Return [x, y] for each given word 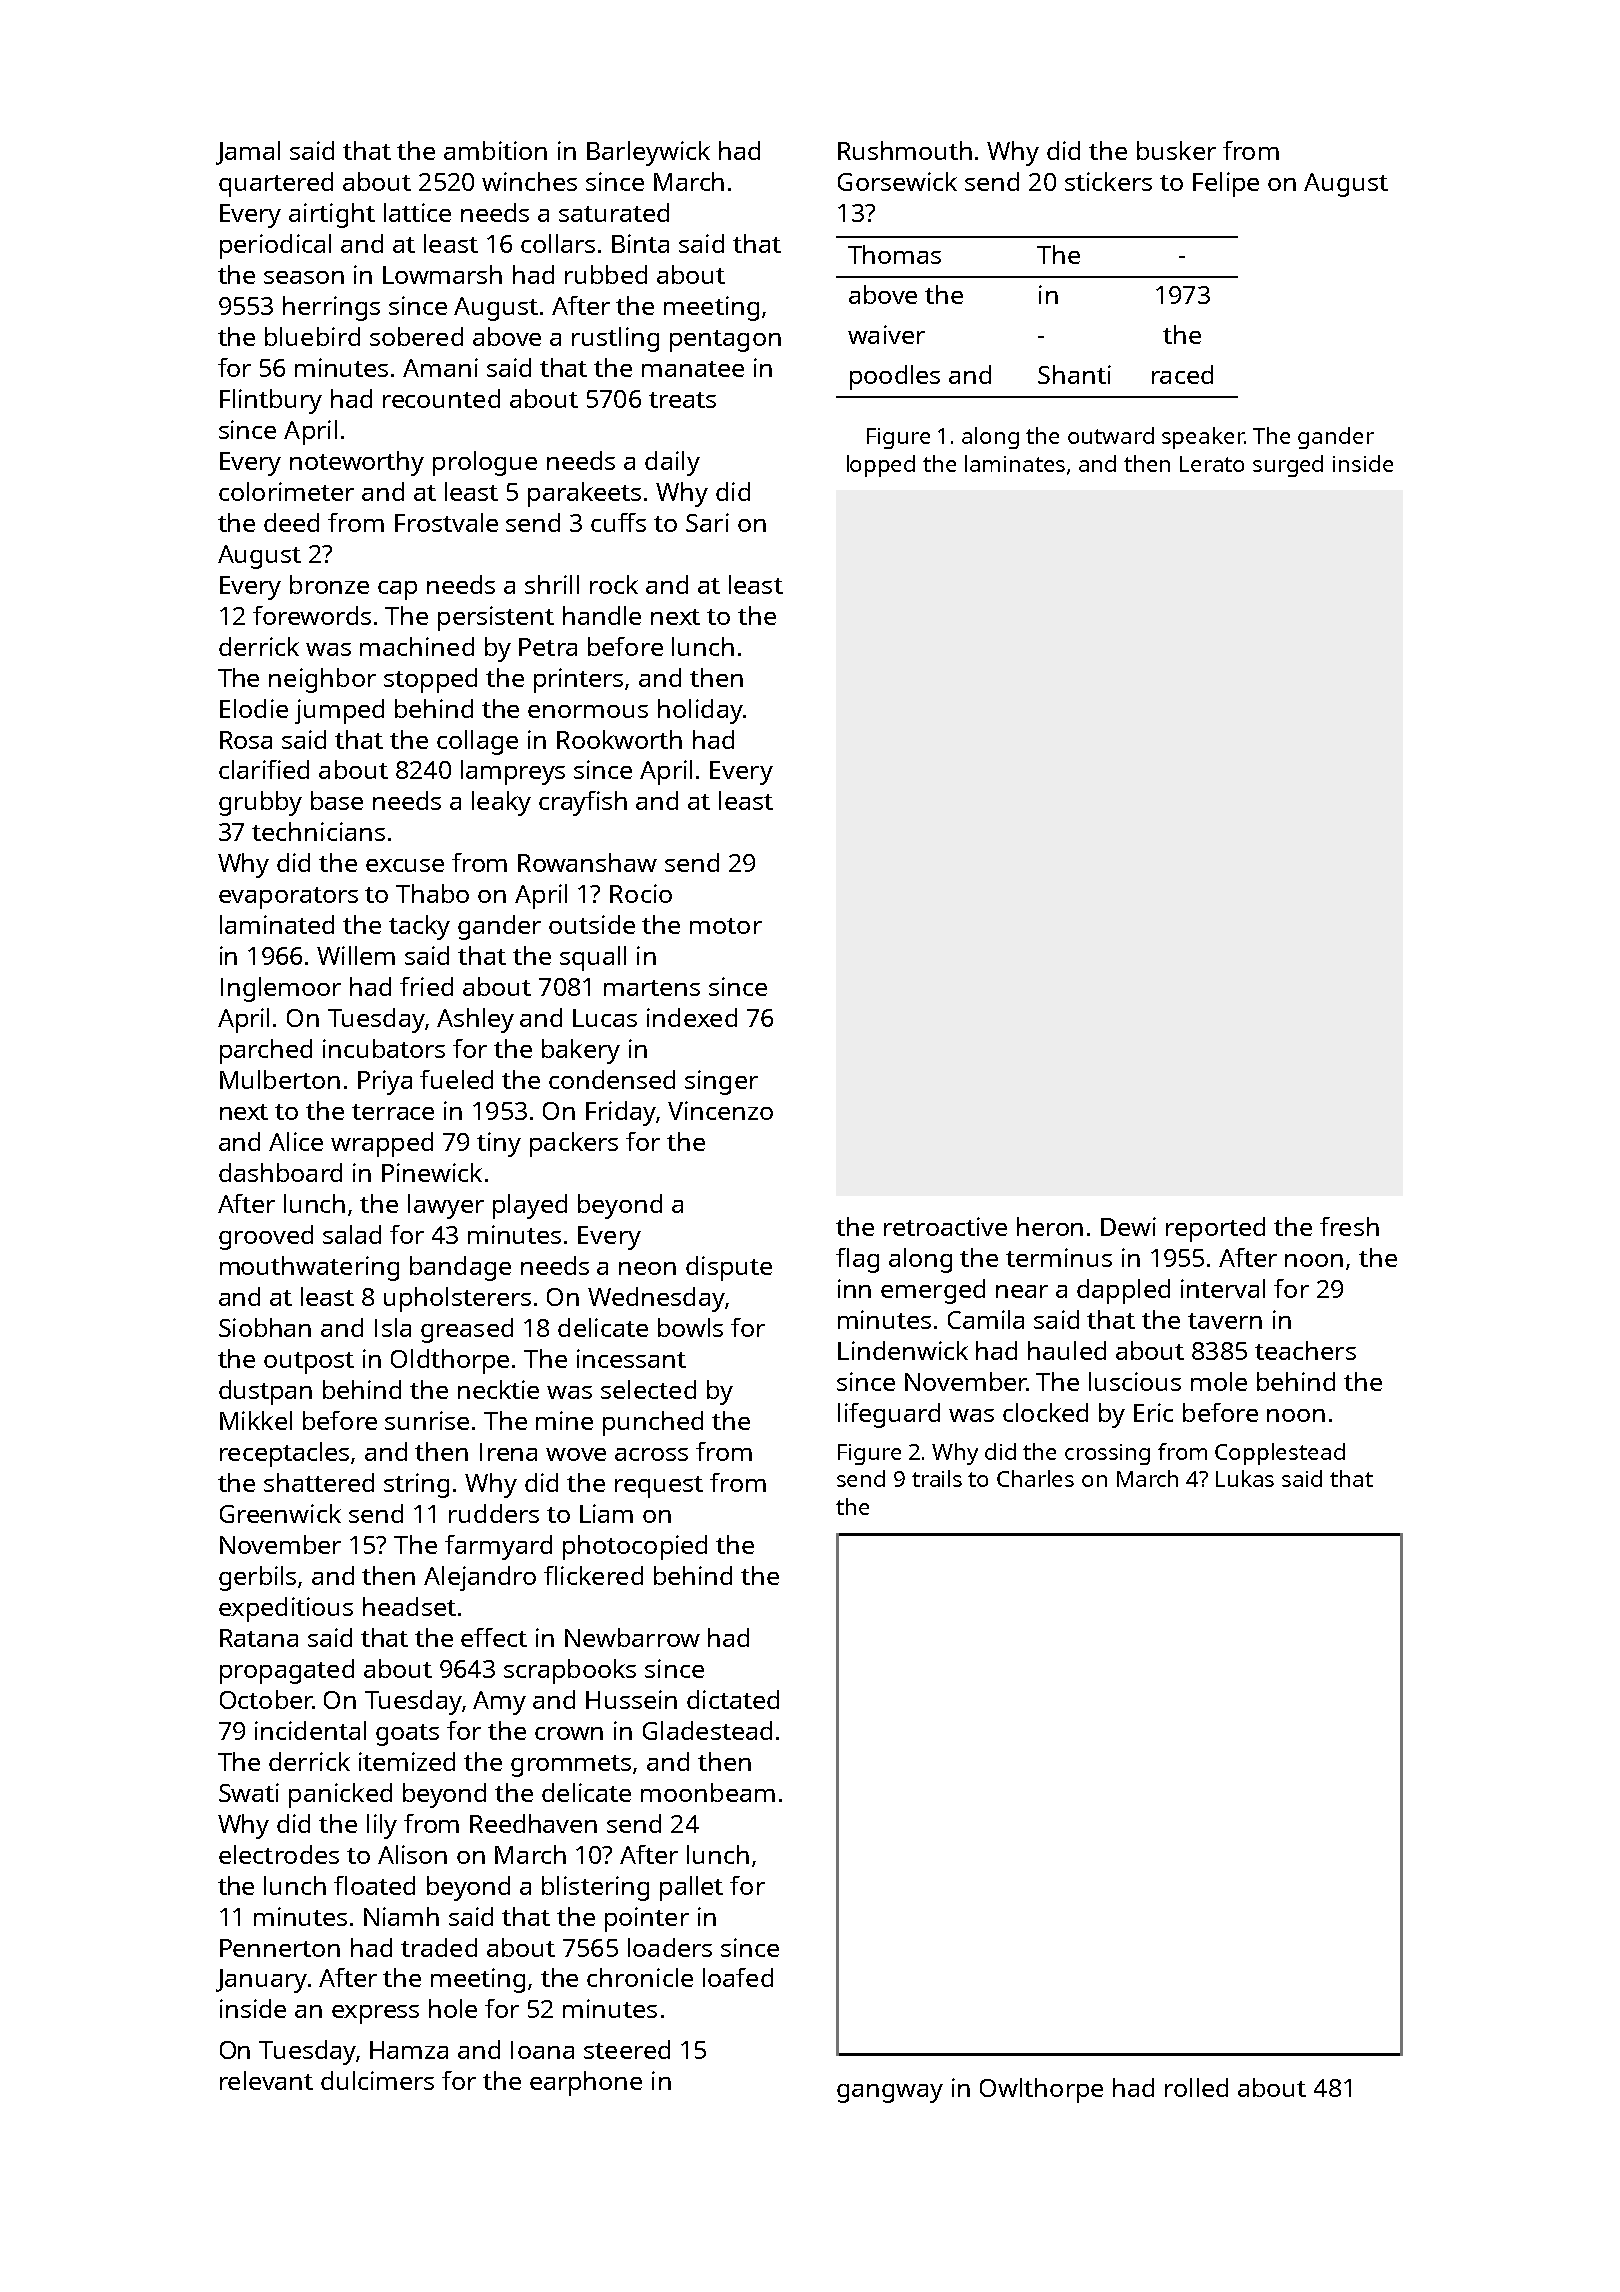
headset [409, 1606]
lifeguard [889, 1415]
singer [721, 1082]
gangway [890, 2093]
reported [1215, 1229]
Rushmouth [905, 150]
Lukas [1245, 1478]
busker [1176, 150]
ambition [495, 150]
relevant [266, 2080]
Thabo [432, 893]
